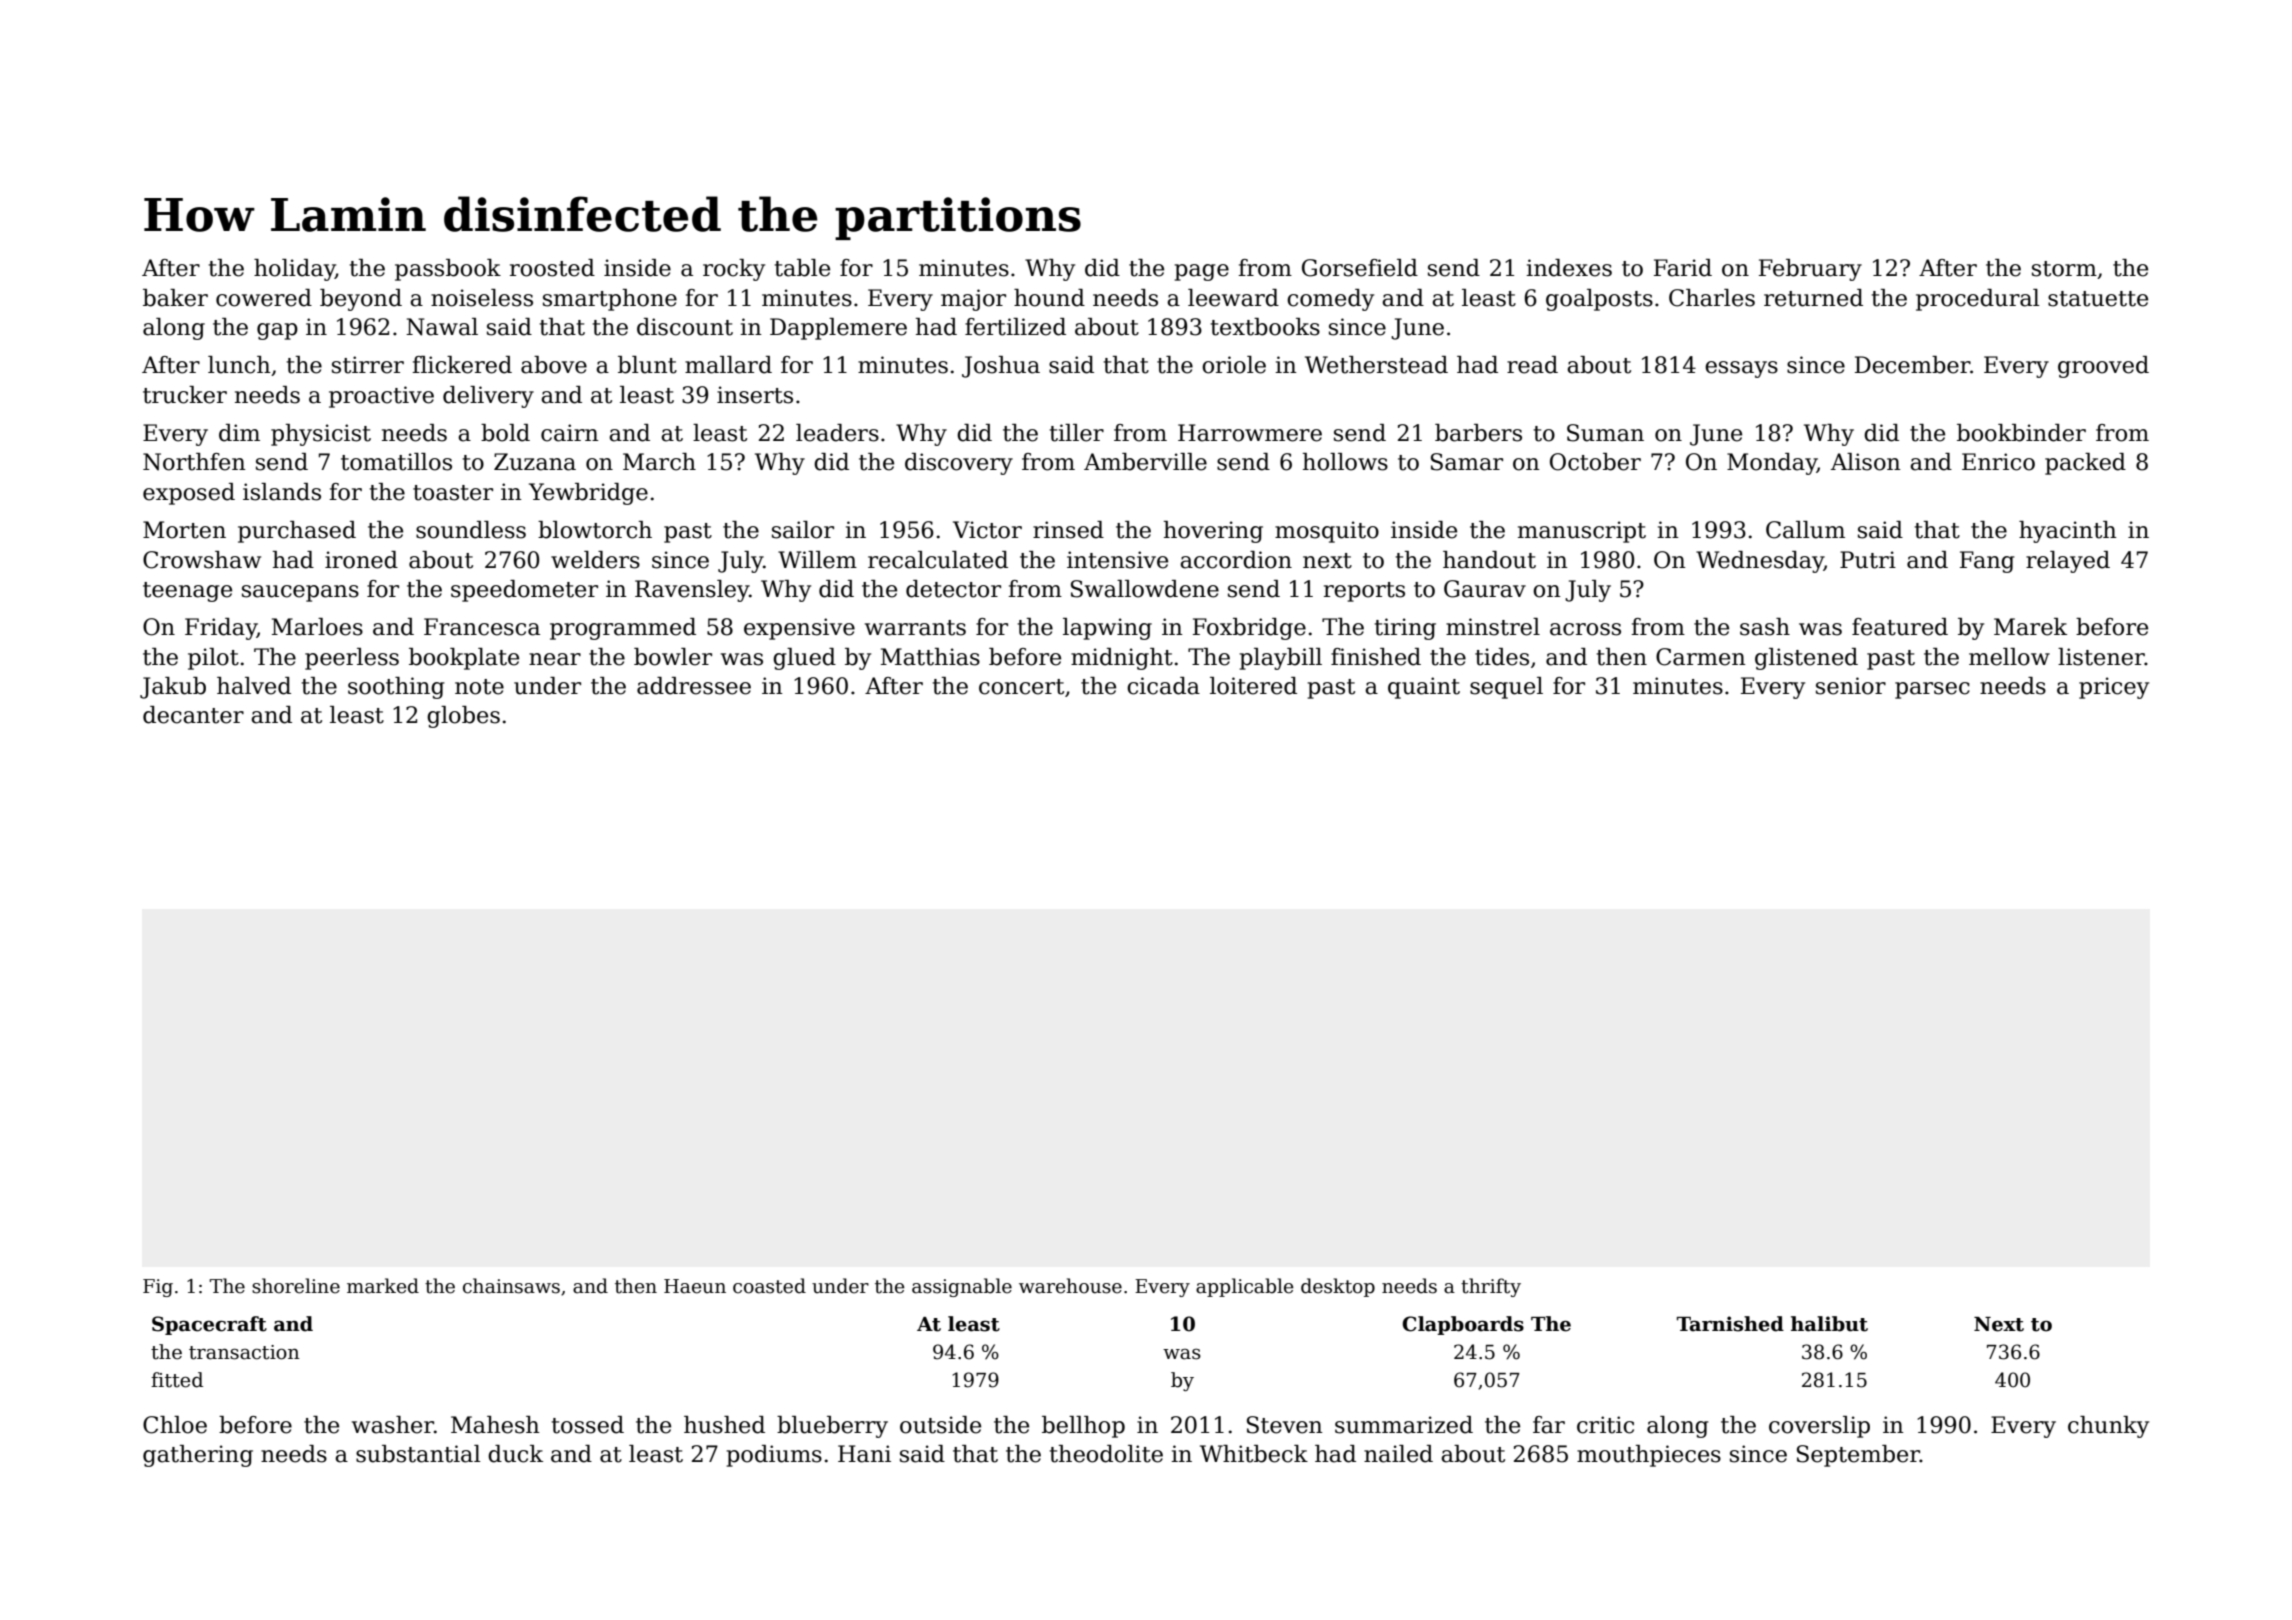 Image resolution: width=2292 pixels, height=1620 pixels. What do you see at coordinates (1810, 270) in the image?
I see `February` at bounding box center [1810, 270].
